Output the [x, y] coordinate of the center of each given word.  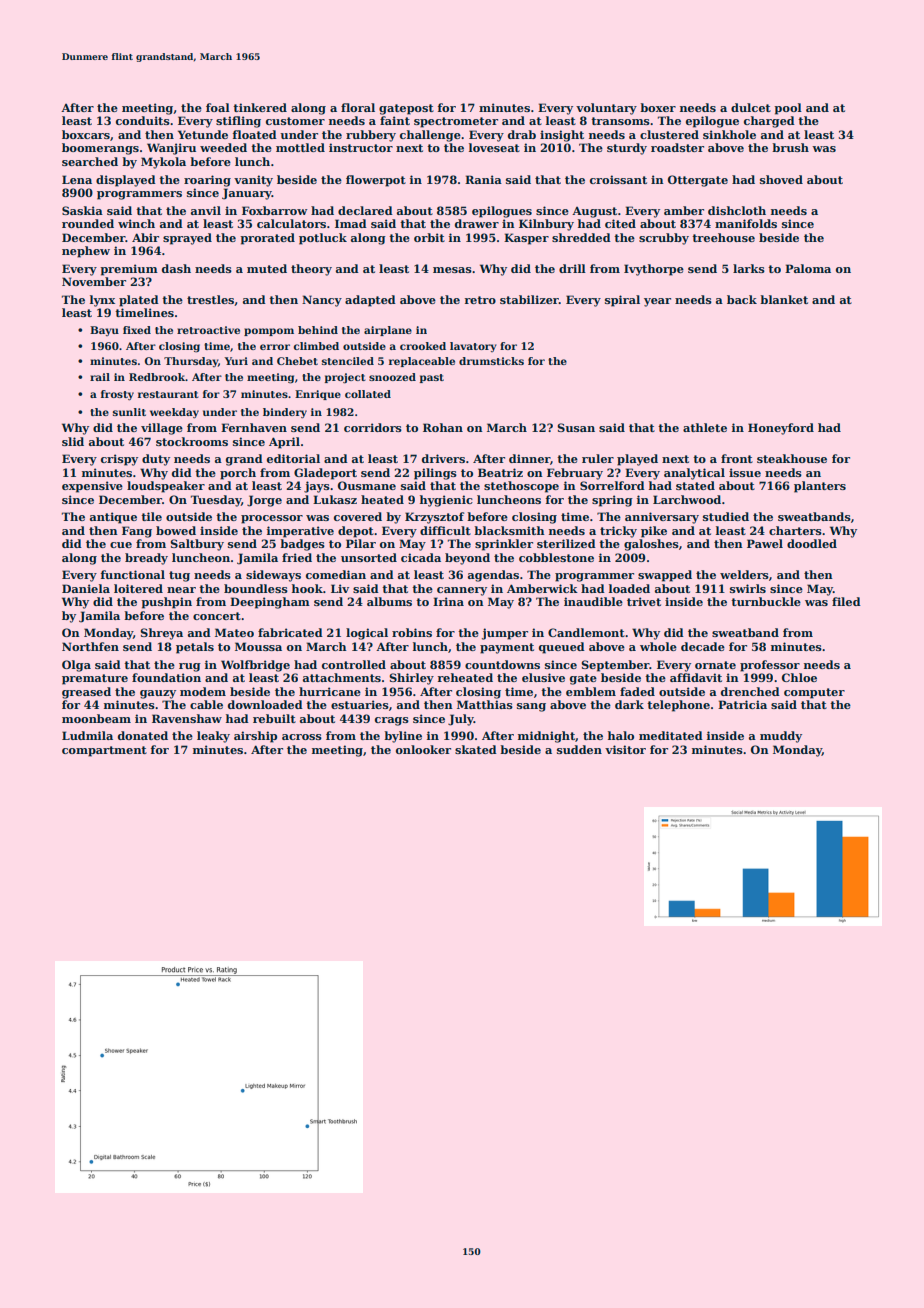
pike [654, 532]
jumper [505, 634]
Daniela [86, 588]
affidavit [696, 677]
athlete [705, 427]
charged [769, 122]
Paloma [808, 268]
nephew [86, 252]
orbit [429, 237]
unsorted [369, 557]
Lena [77, 179]
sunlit [129, 412]
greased [86, 693]
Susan [576, 427]
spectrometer [456, 122]
